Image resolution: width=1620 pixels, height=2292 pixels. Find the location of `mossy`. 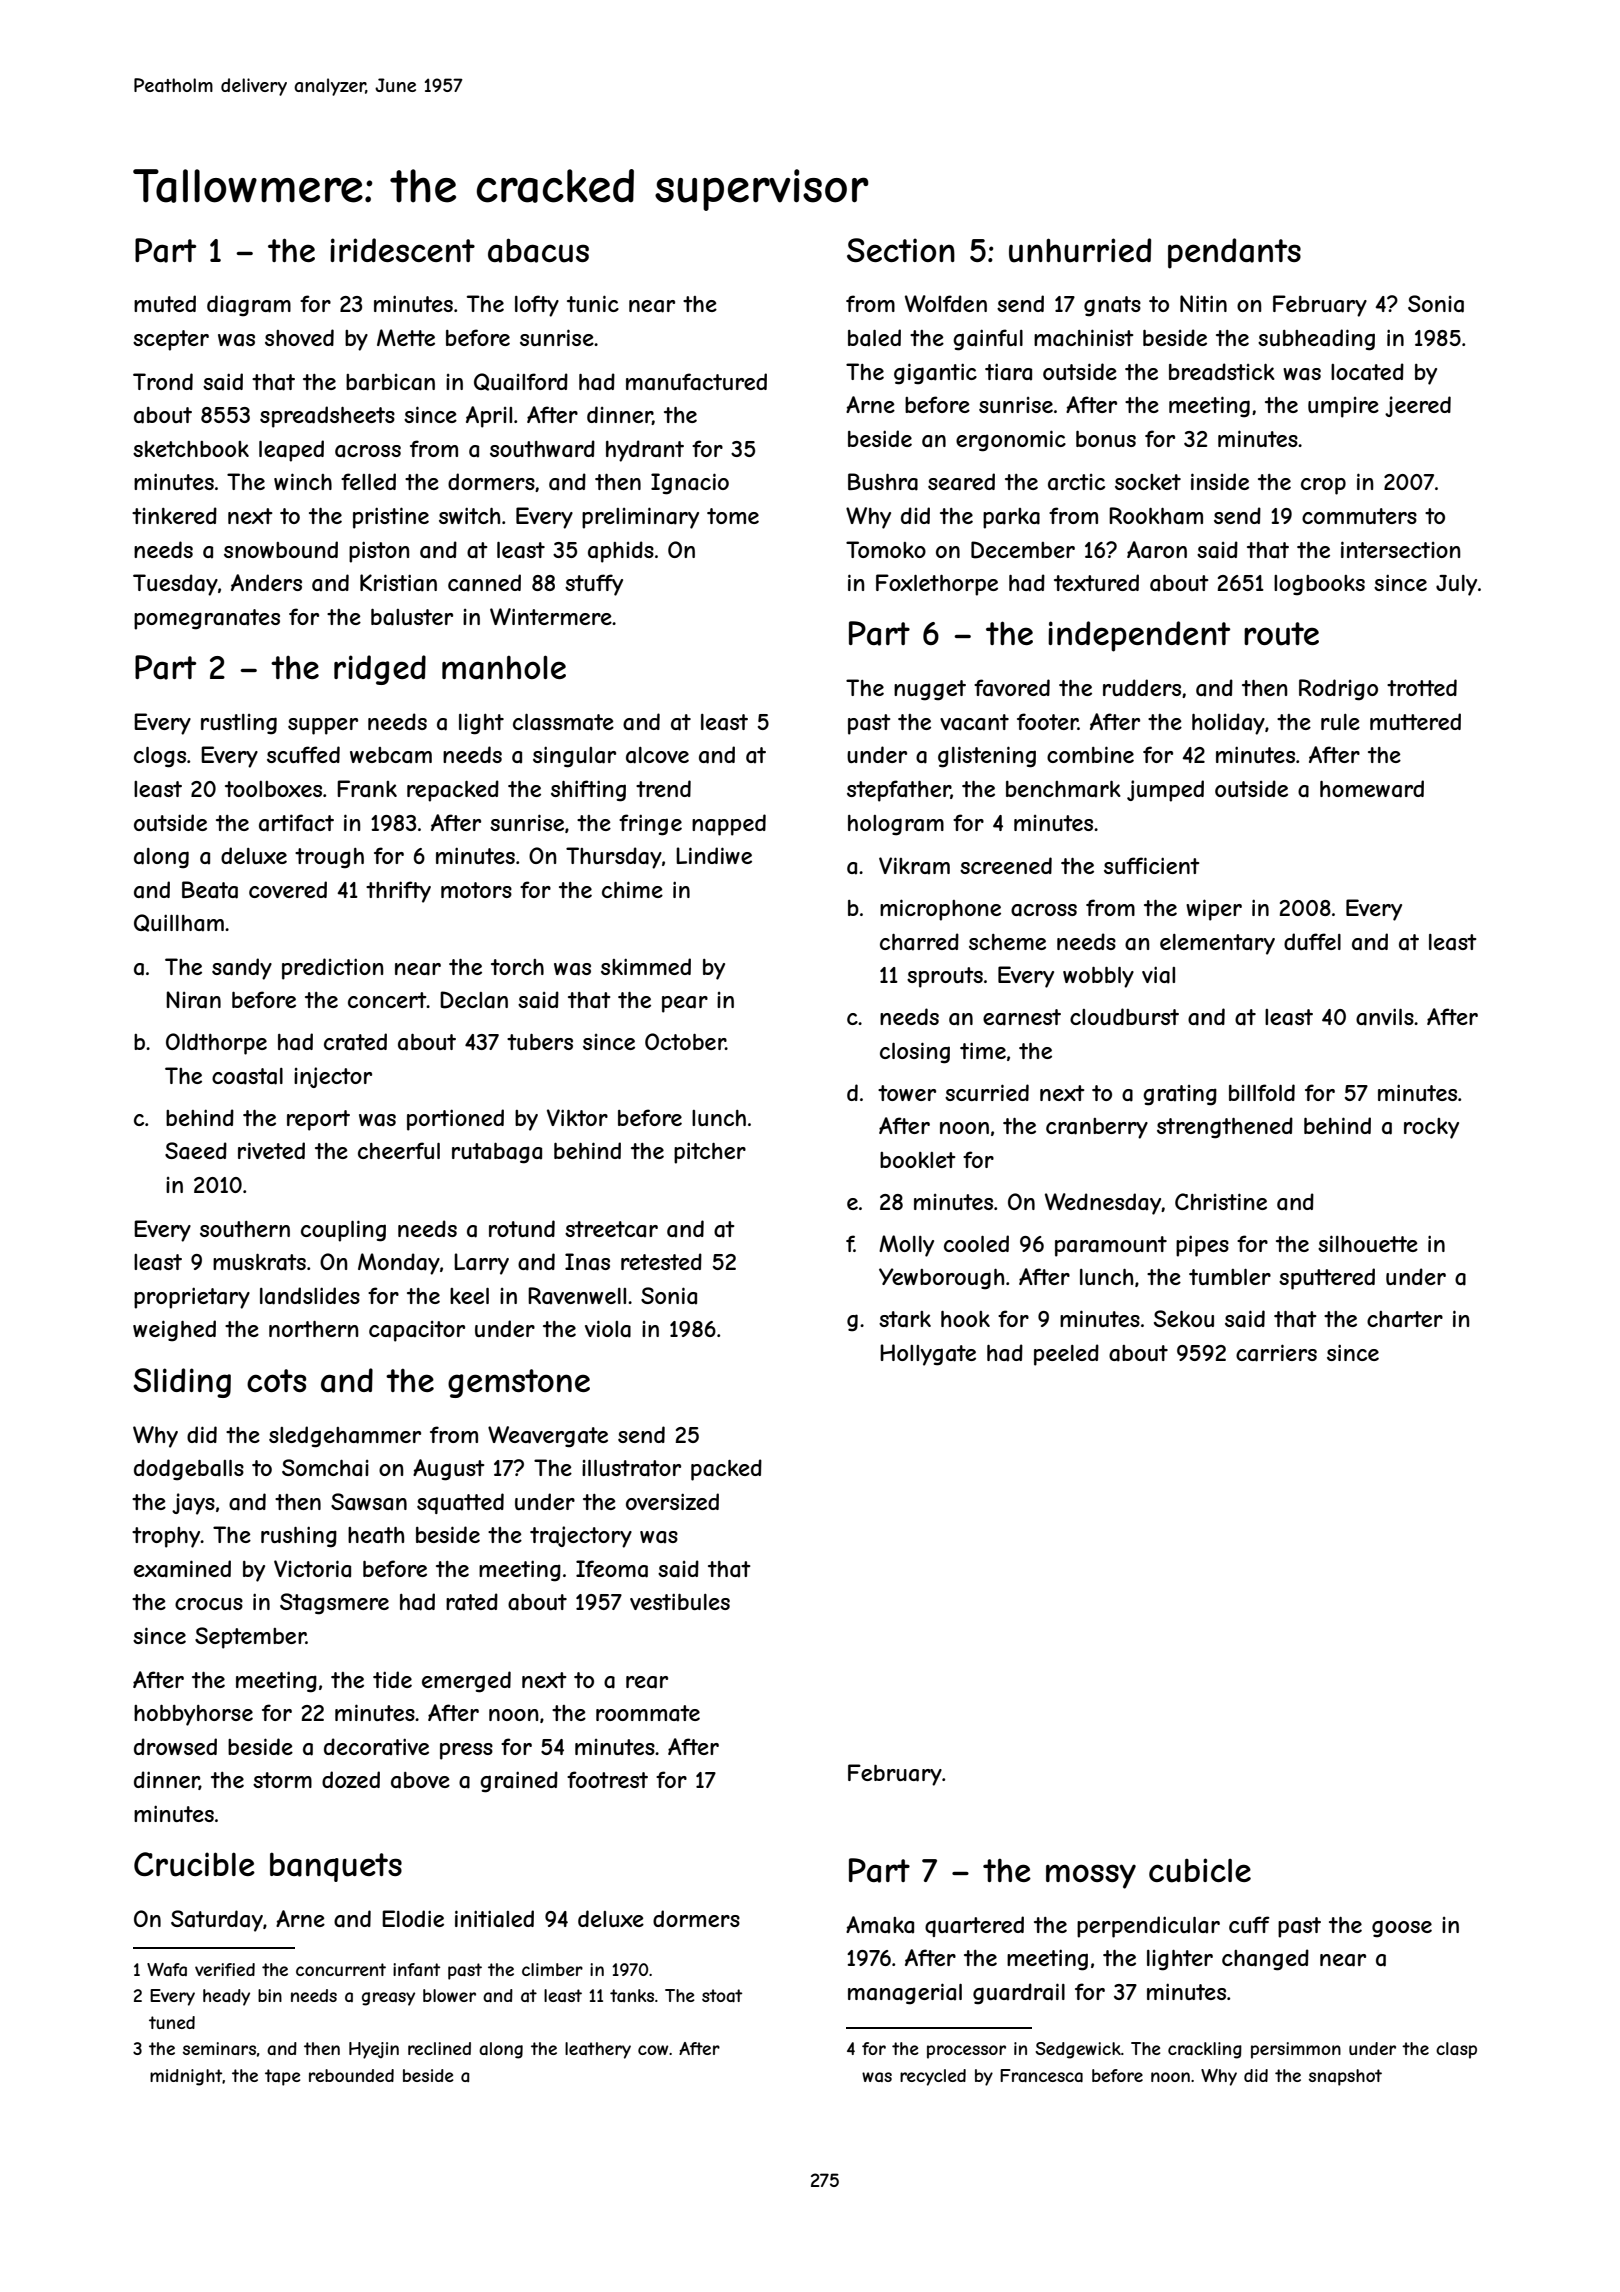

mossy is located at coordinates (1091, 1876).
